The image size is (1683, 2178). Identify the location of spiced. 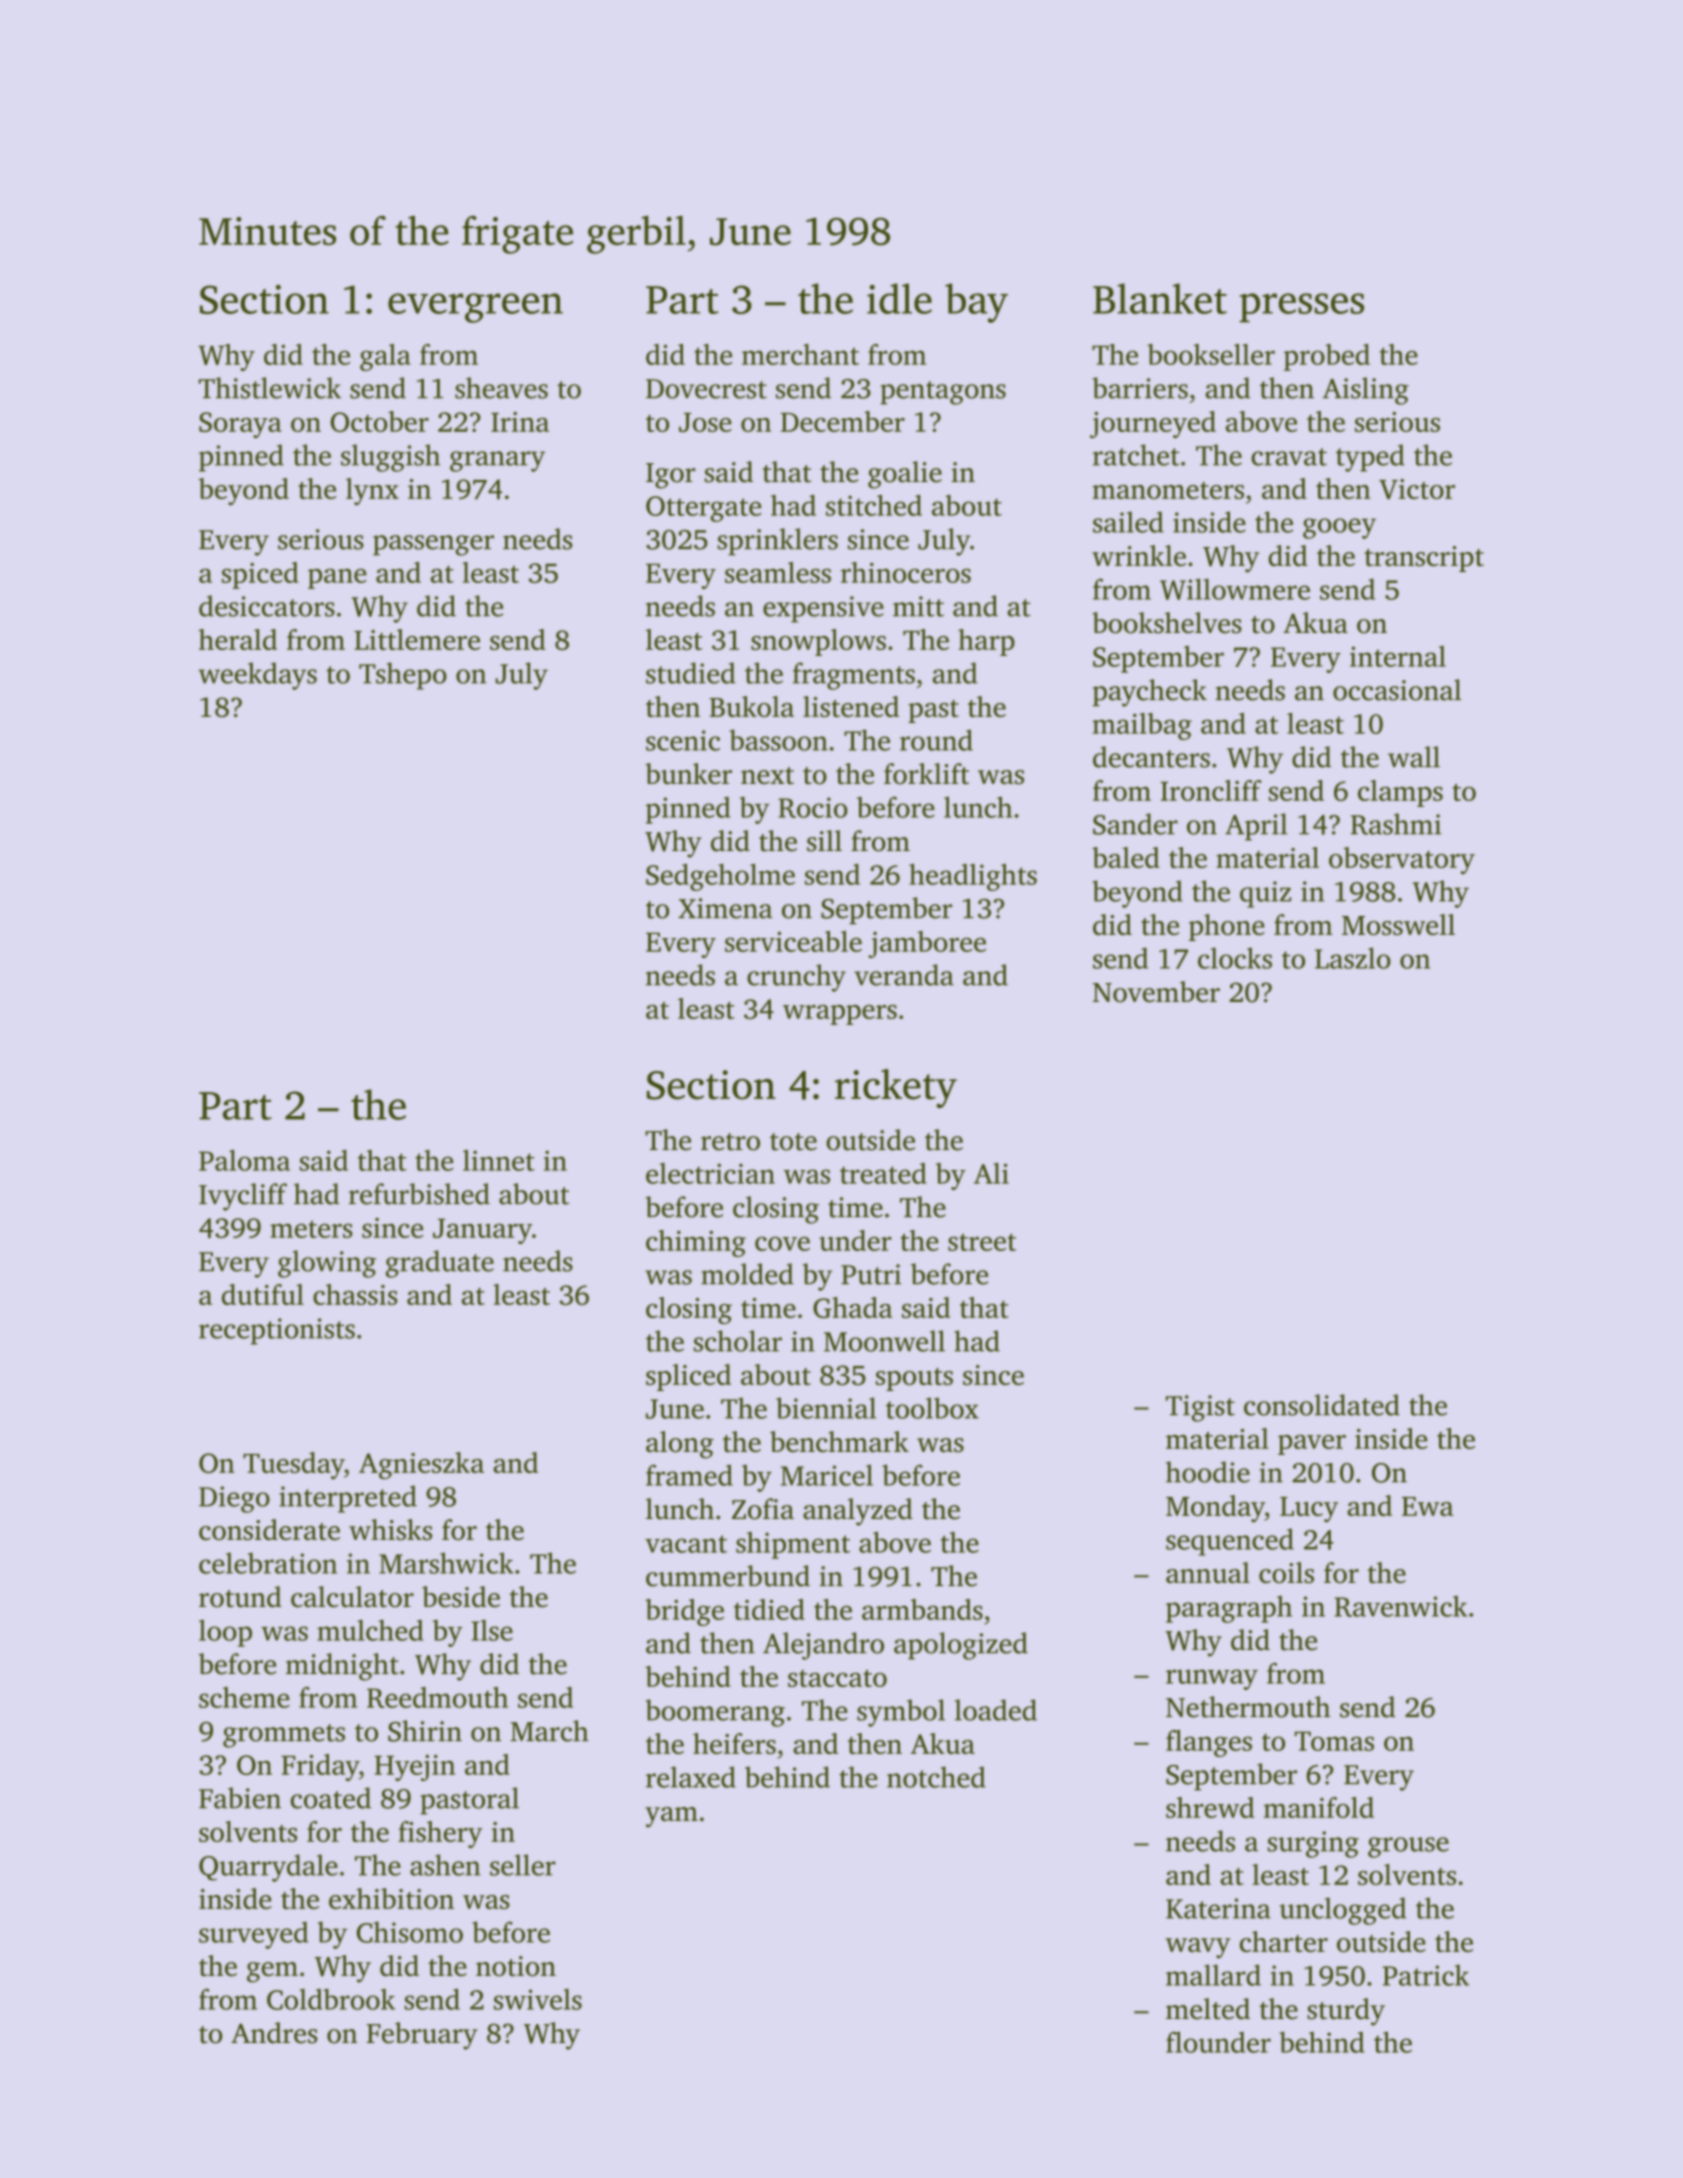
(260, 575).
